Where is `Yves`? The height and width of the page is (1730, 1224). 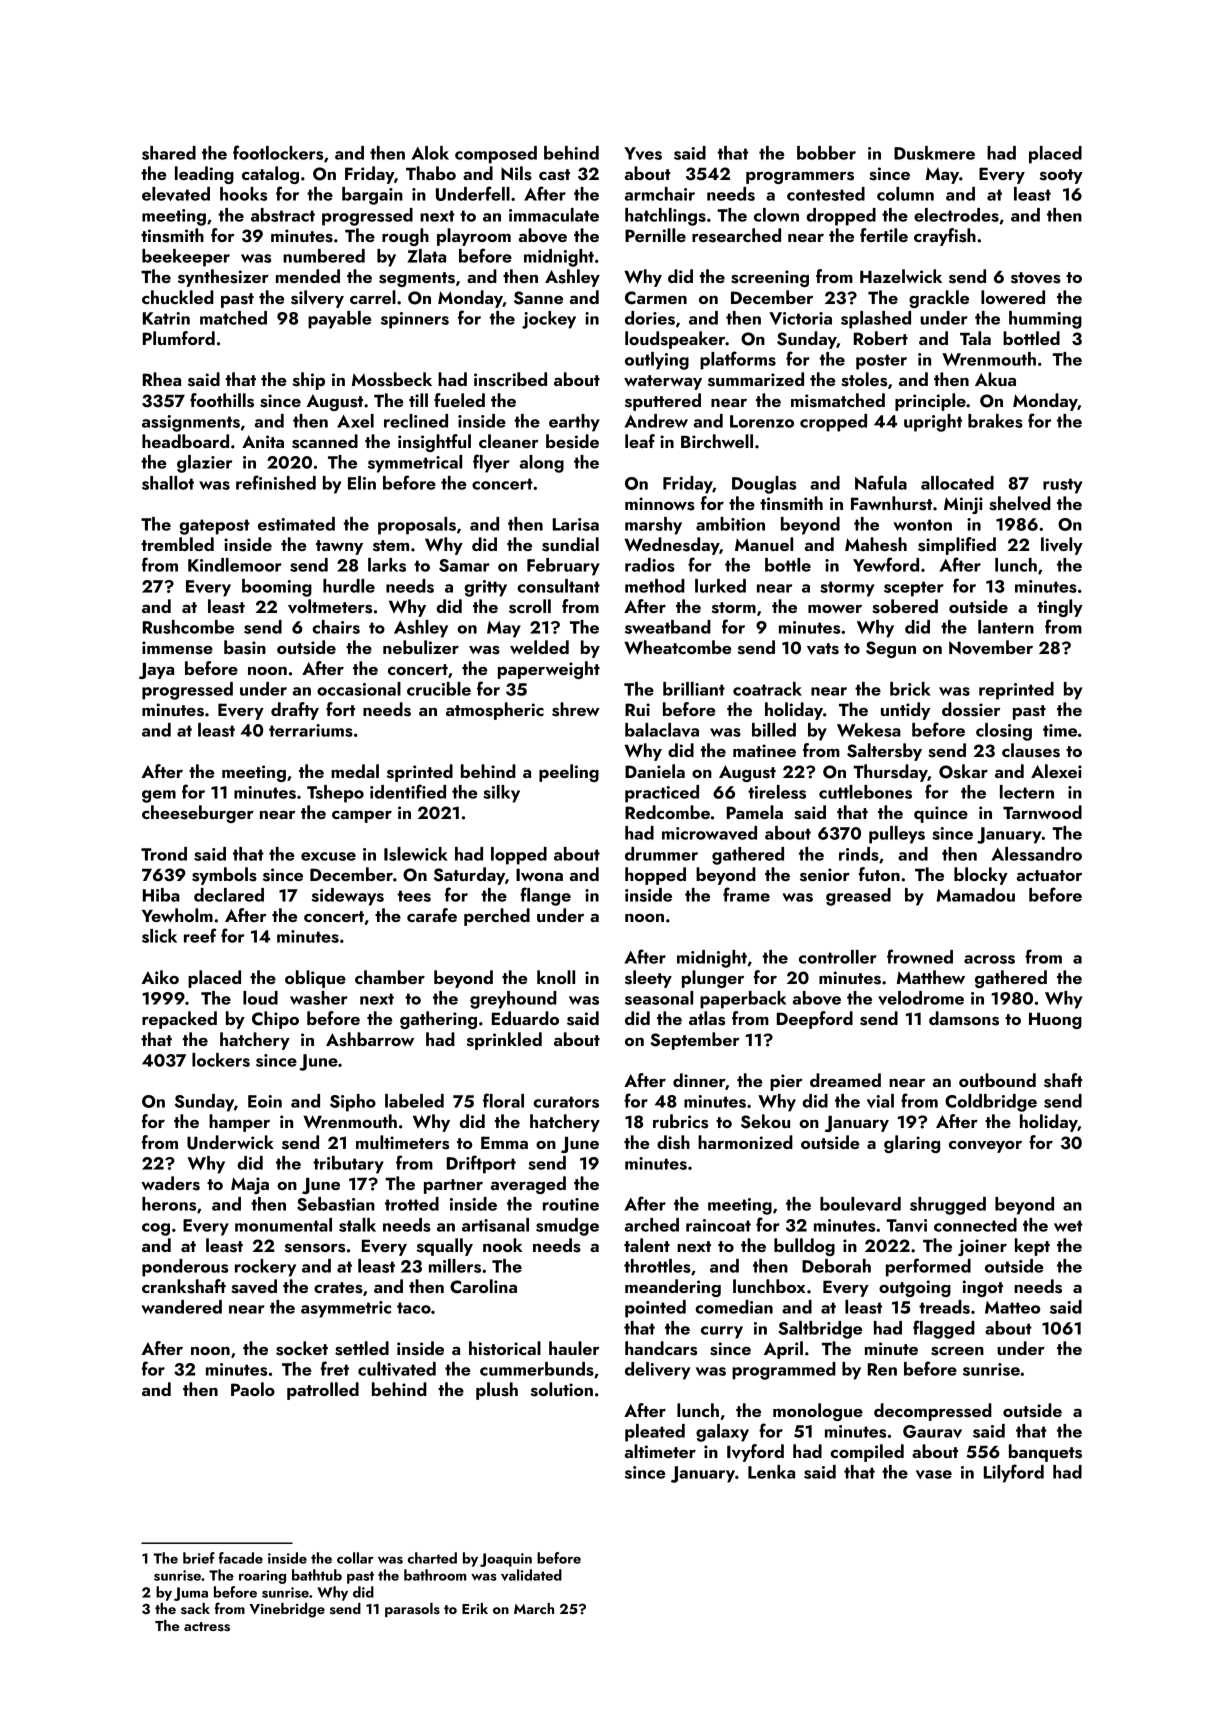 Yves is located at coordinates (643, 153).
